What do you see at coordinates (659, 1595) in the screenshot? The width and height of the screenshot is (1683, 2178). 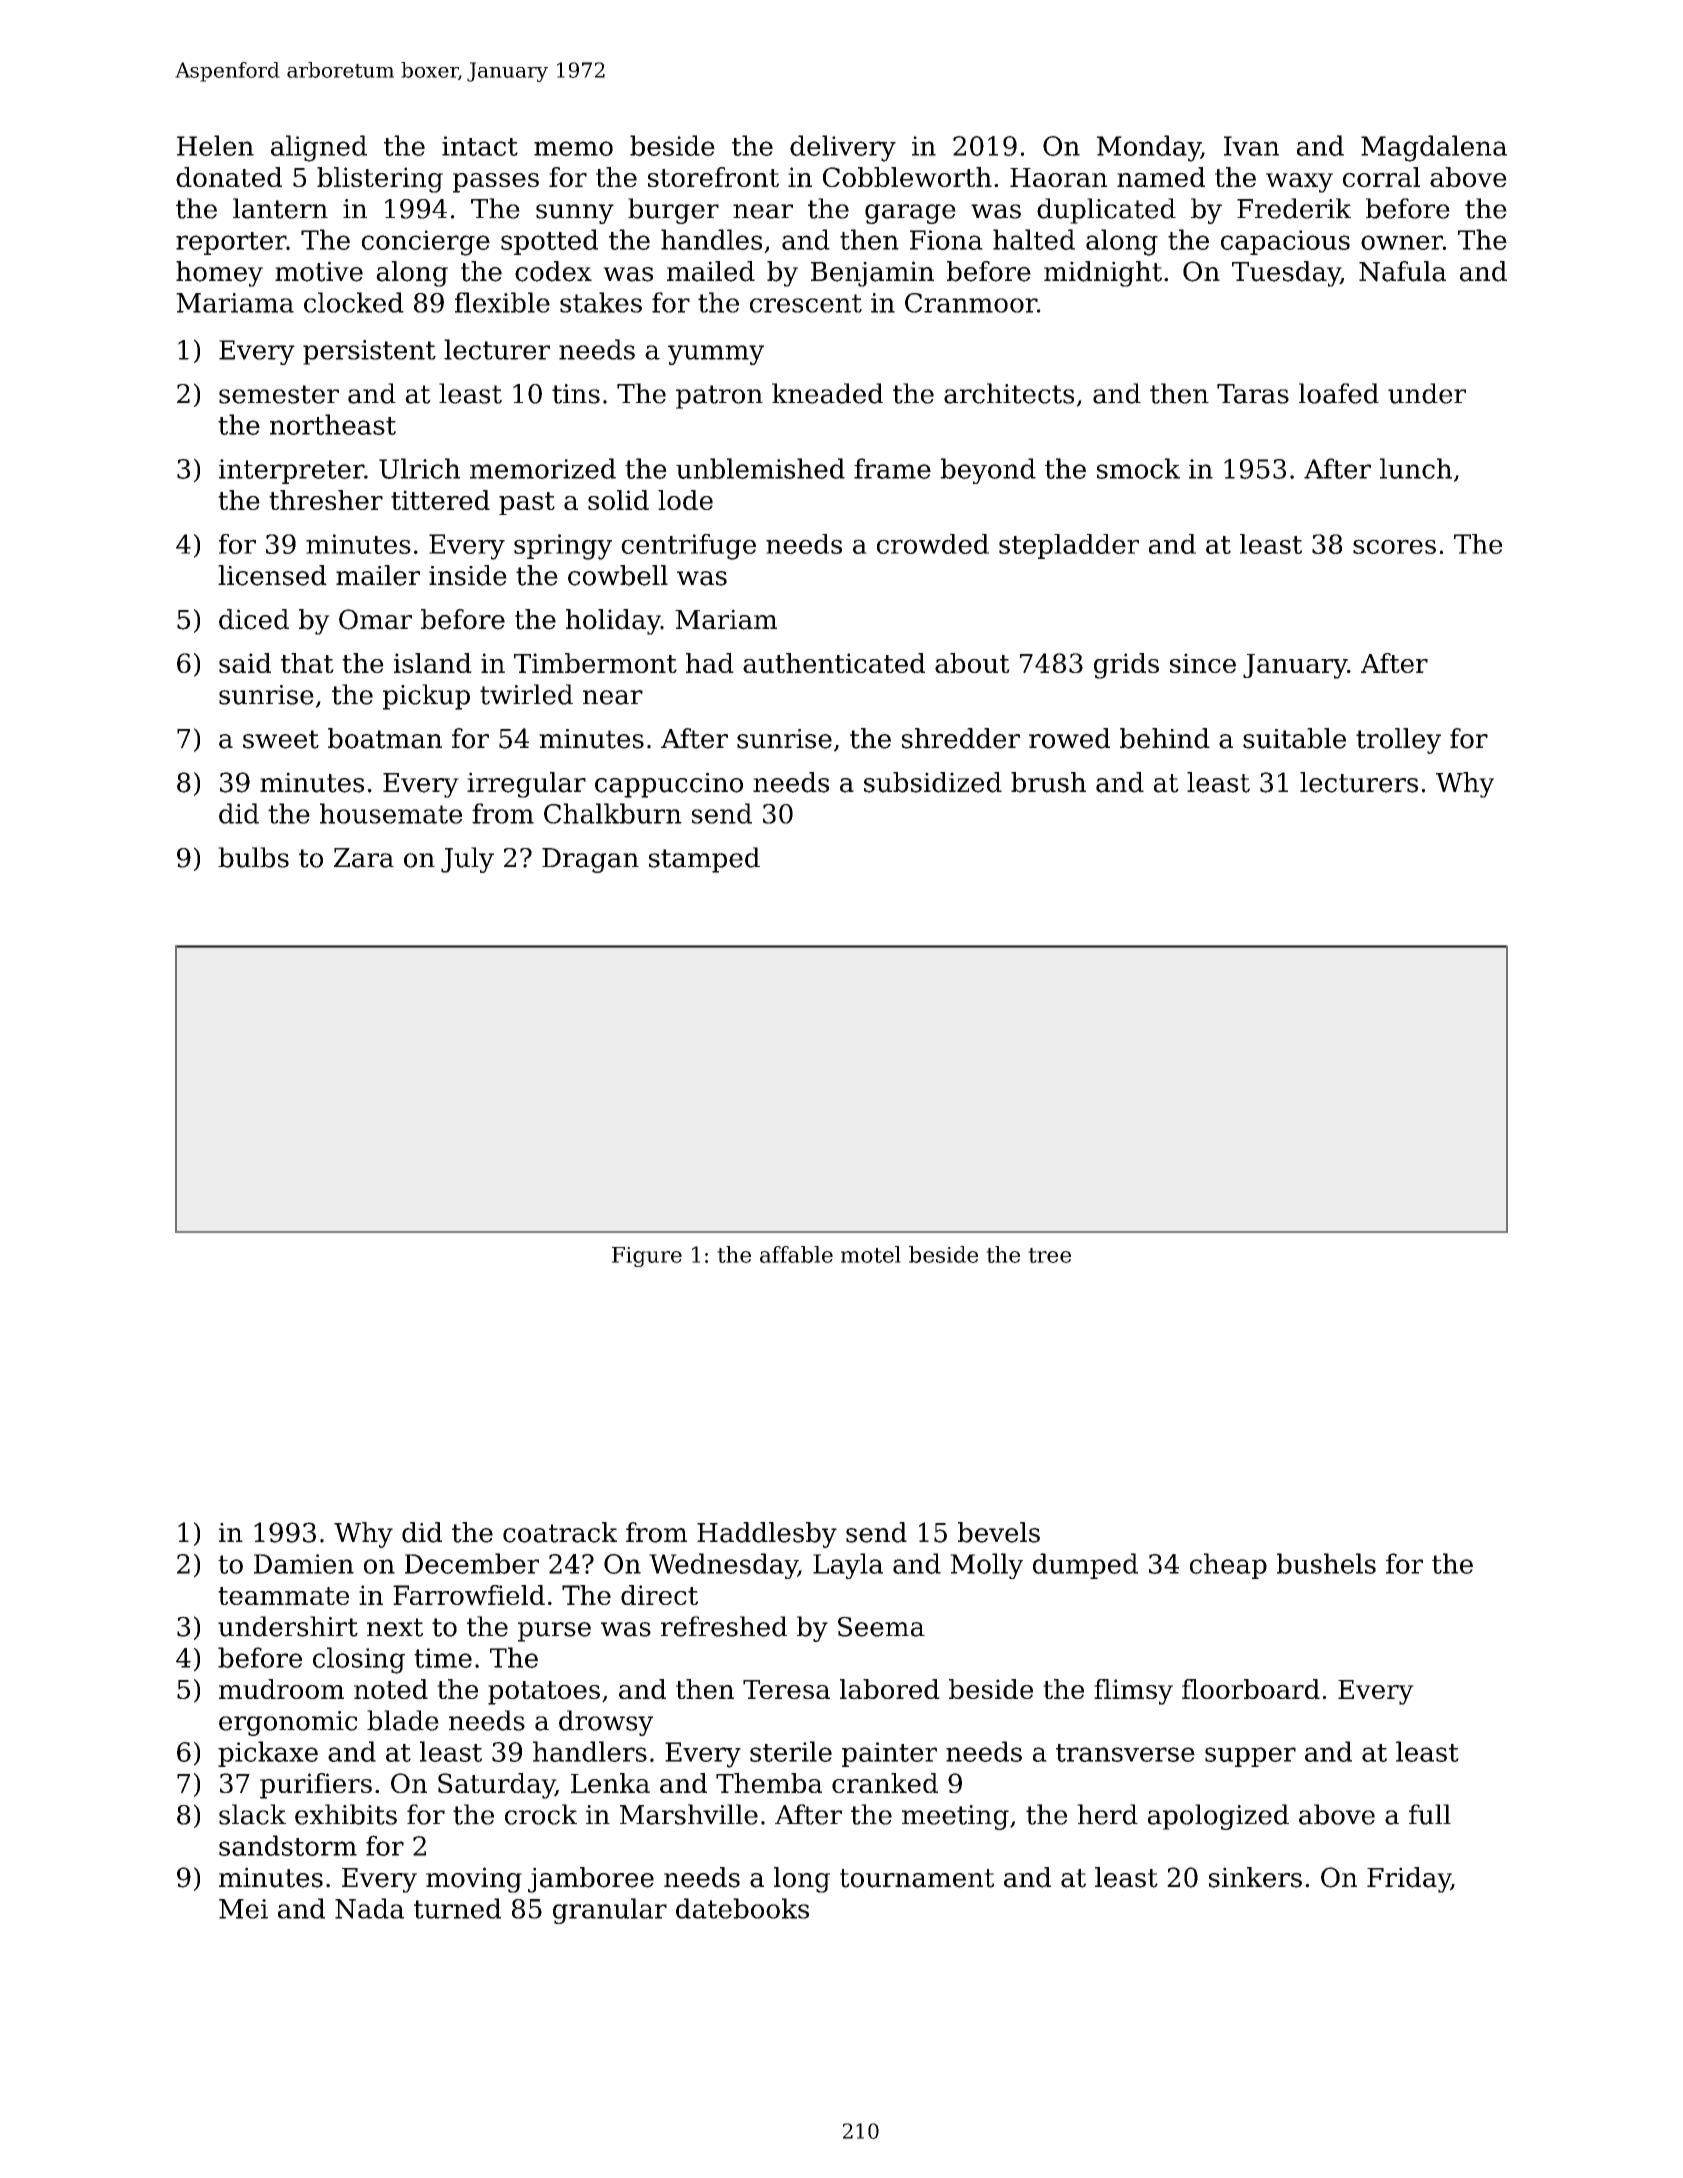 I see `direct` at bounding box center [659, 1595].
